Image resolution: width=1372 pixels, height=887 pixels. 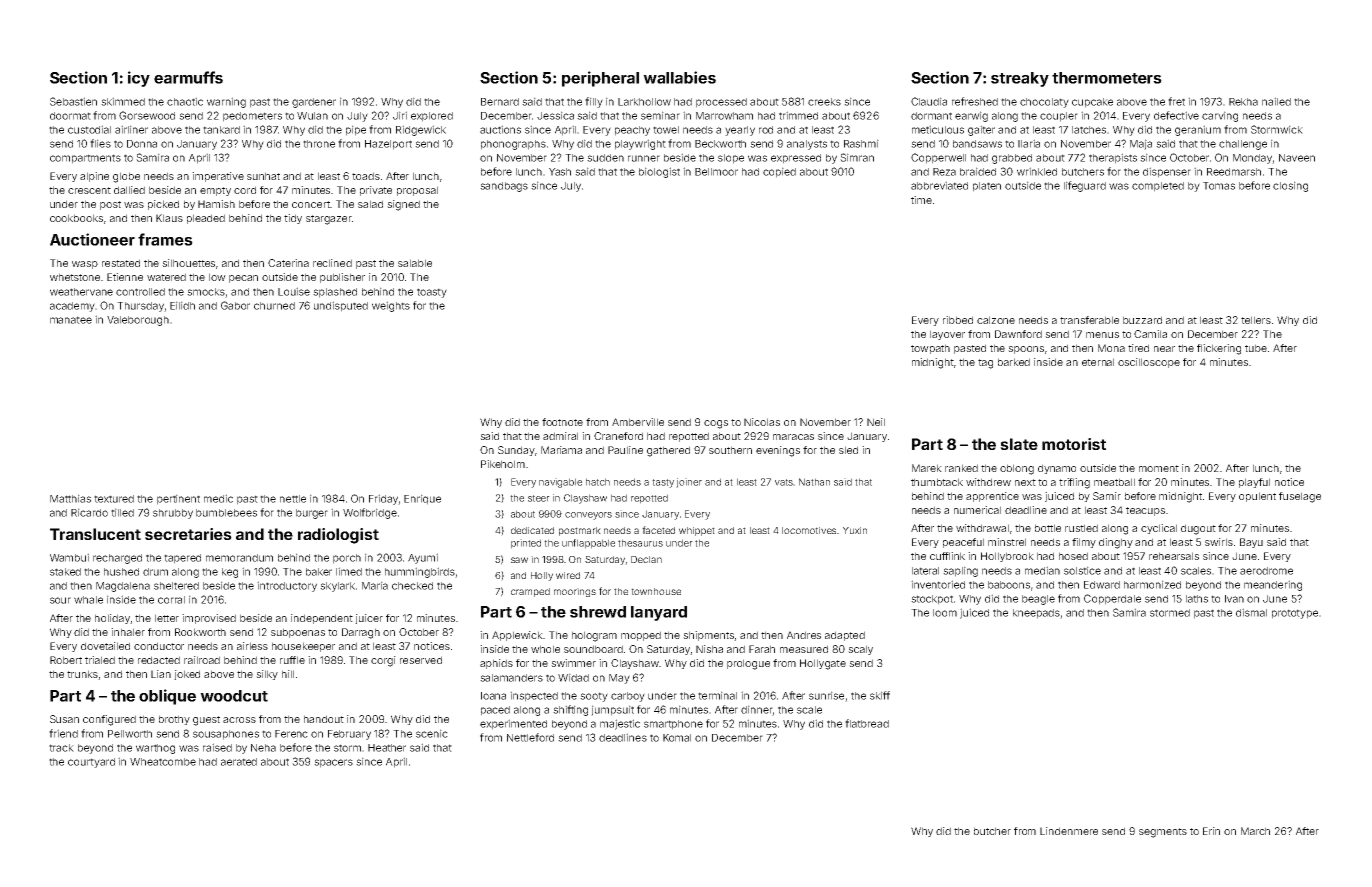 I want to click on Wheatcombe, so click(x=163, y=762).
